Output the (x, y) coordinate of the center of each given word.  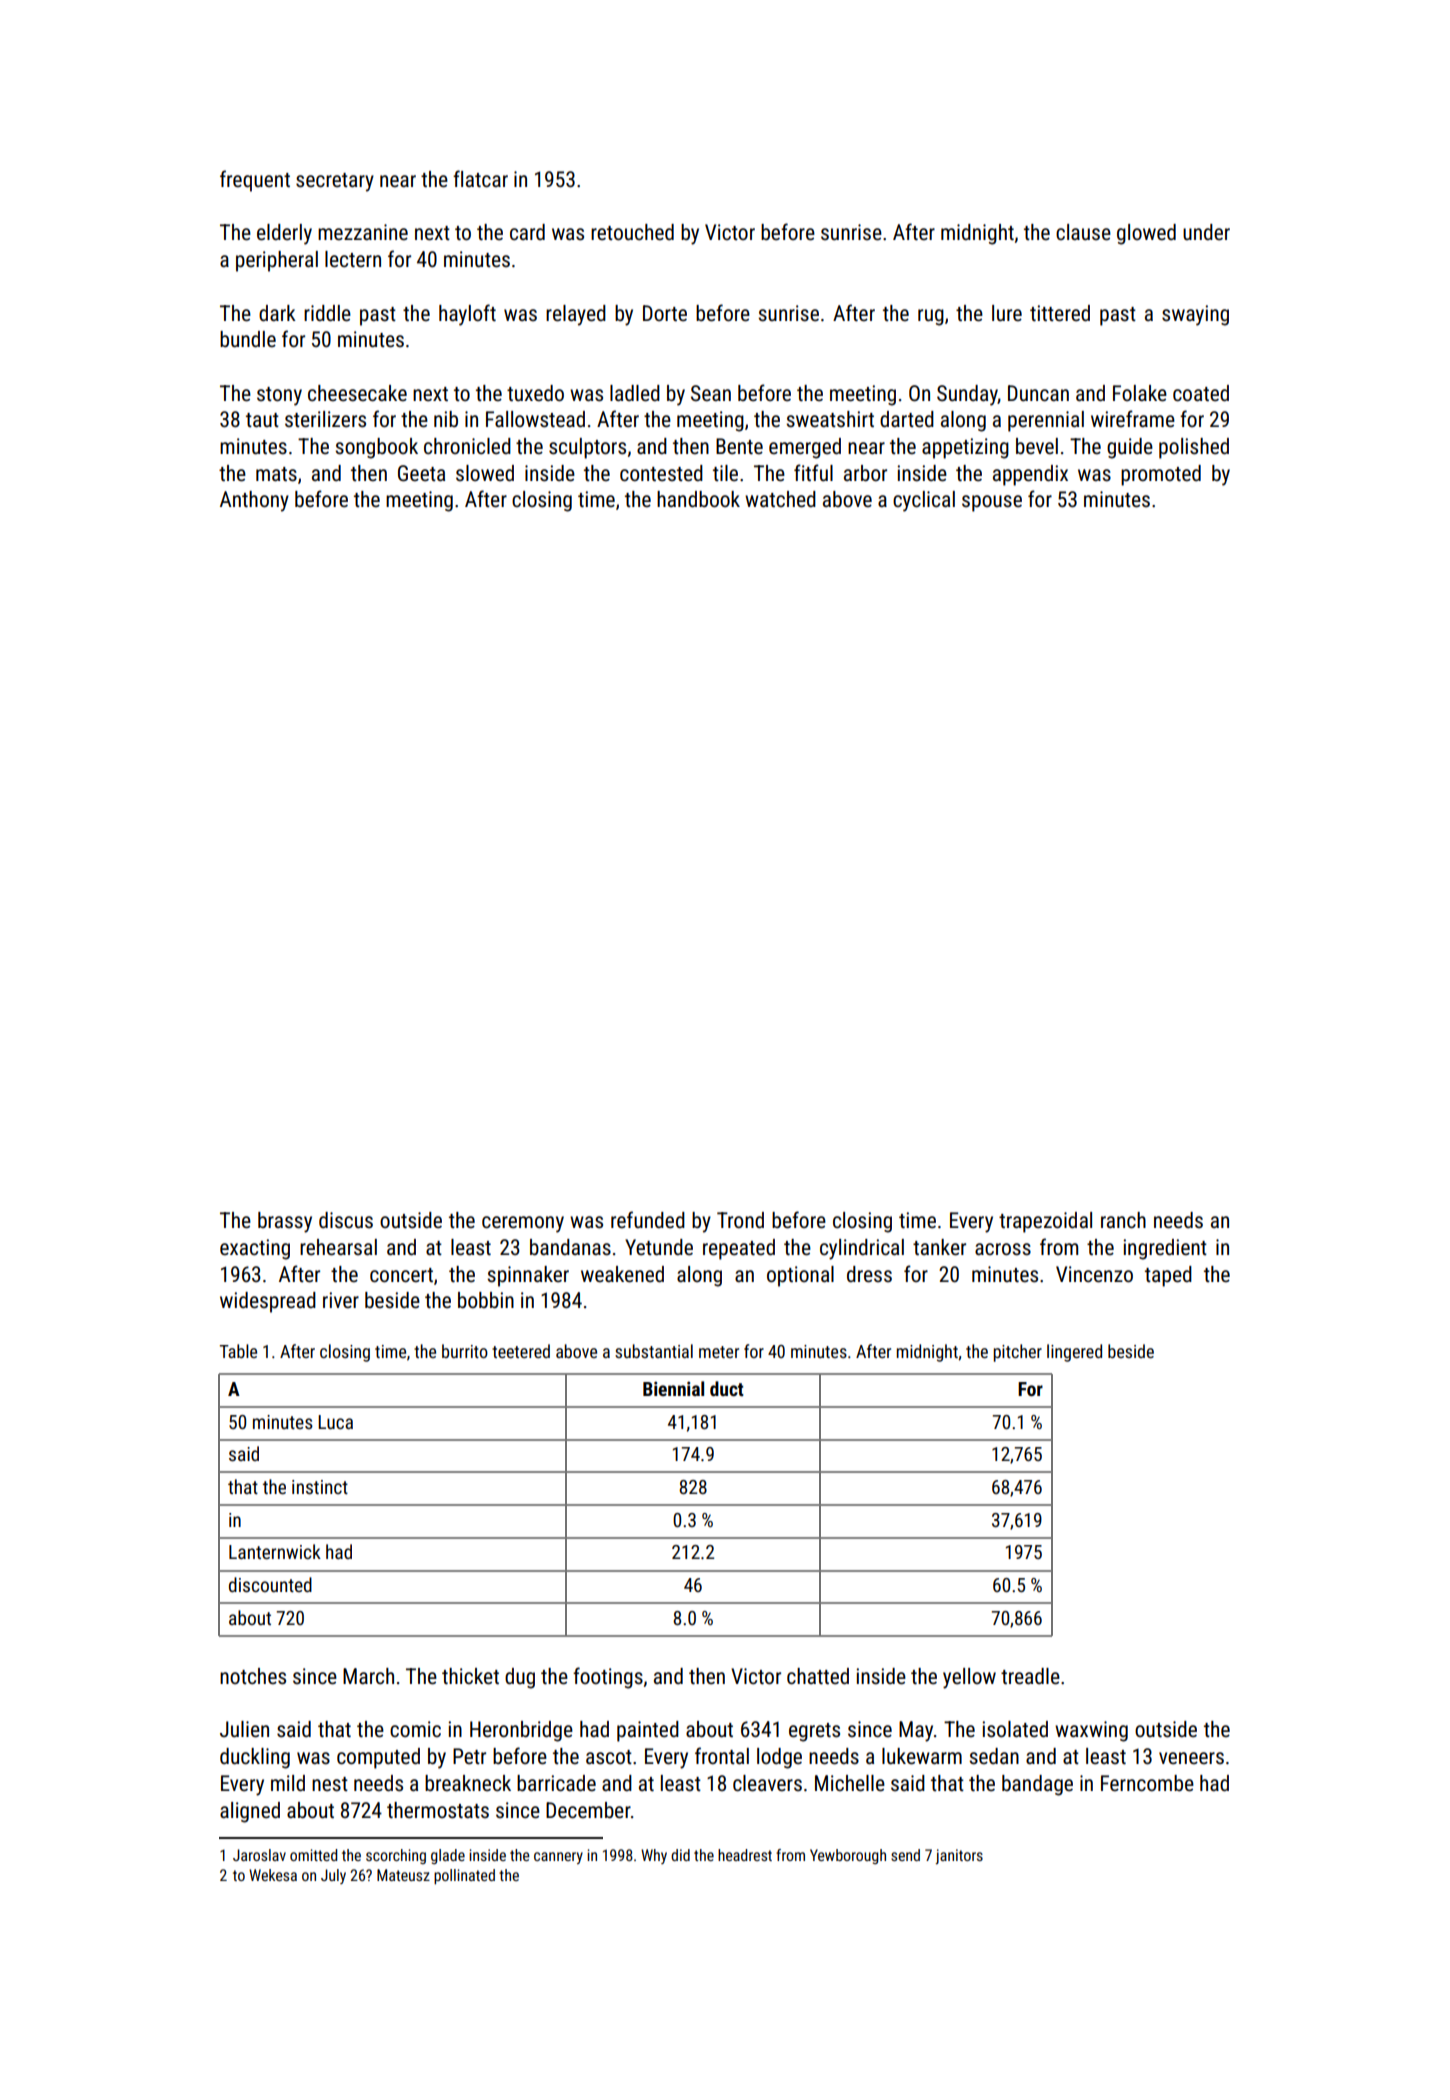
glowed (1146, 234)
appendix (1030, 475)
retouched (632, 232)
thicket (470, 1676)
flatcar (480, 178)
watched (780, 499)
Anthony (254, 501)
